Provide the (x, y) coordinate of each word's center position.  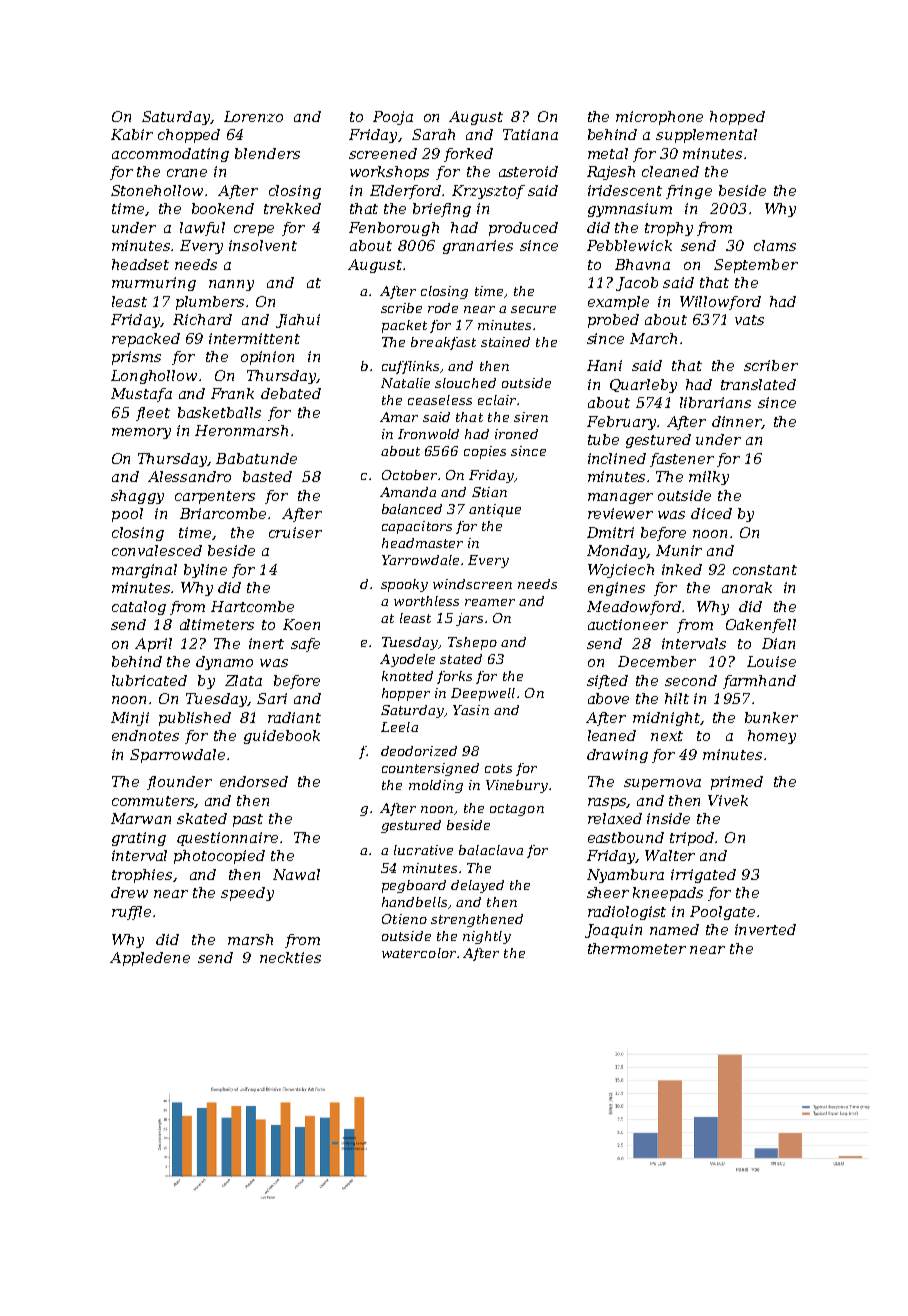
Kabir (132, 134)
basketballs (219, 412)
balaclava (491, 850)
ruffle (131, 913)
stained (505, 342)
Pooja (393, 118)
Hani (604, 365)
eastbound (626, 837)
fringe (689, 192)
